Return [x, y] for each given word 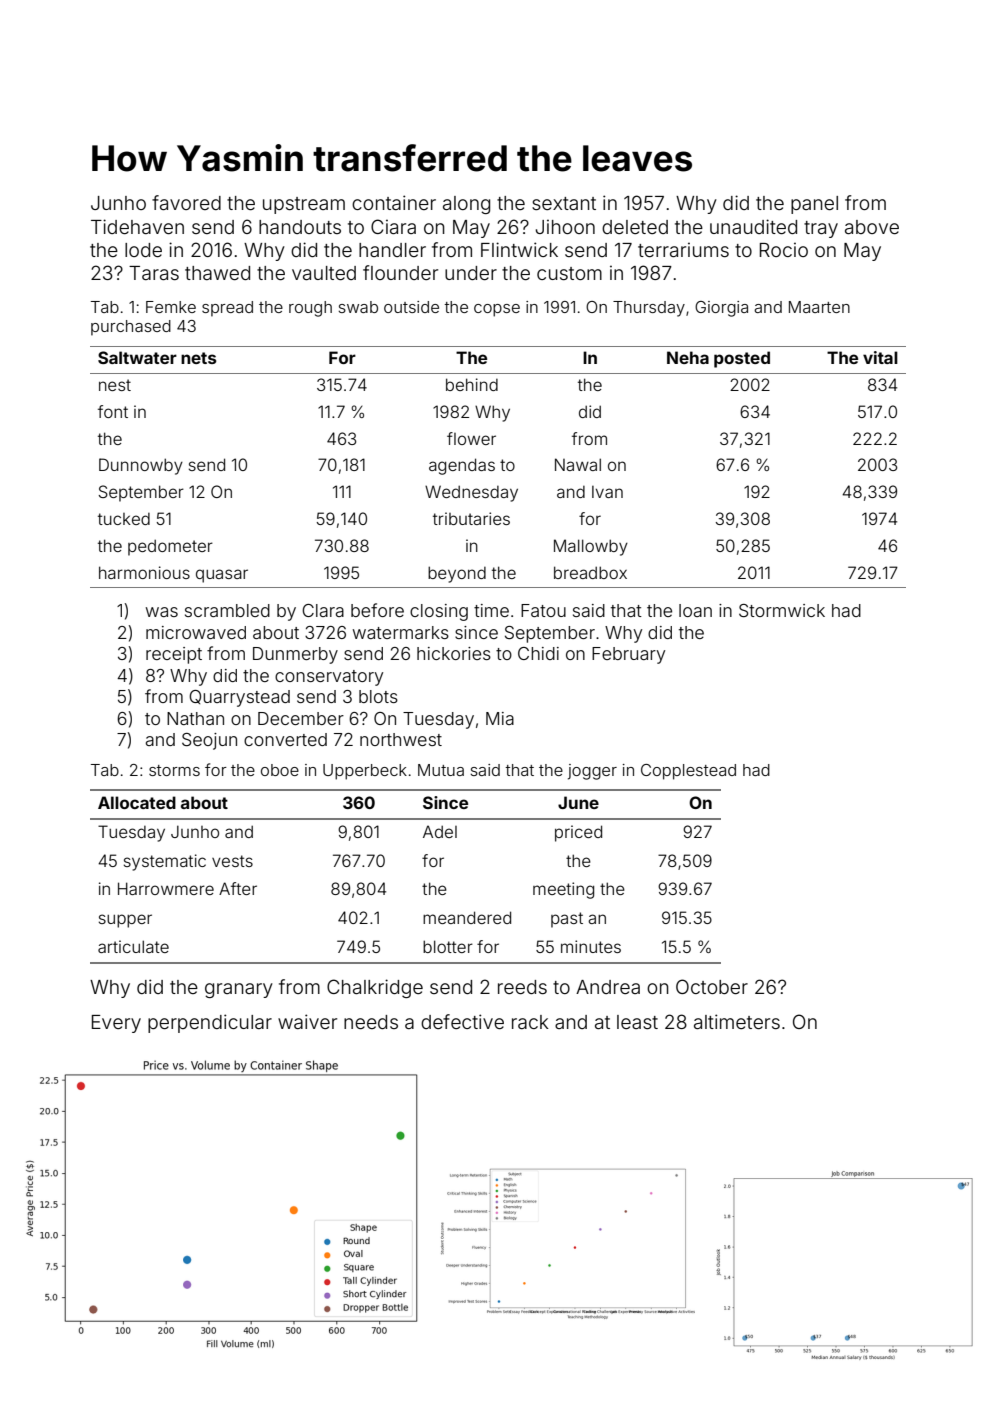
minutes [591, 946]
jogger [592, 772]
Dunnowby [141, 466]
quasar [222, 576]
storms [174, 770]
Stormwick [782, 610]
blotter [448, 946]
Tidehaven [137, 226]
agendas [462, 466]
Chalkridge [375, 988]
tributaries [471, 518]
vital [880, 357]
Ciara [393, 226]
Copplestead [688, 772]
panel [814, 205]
